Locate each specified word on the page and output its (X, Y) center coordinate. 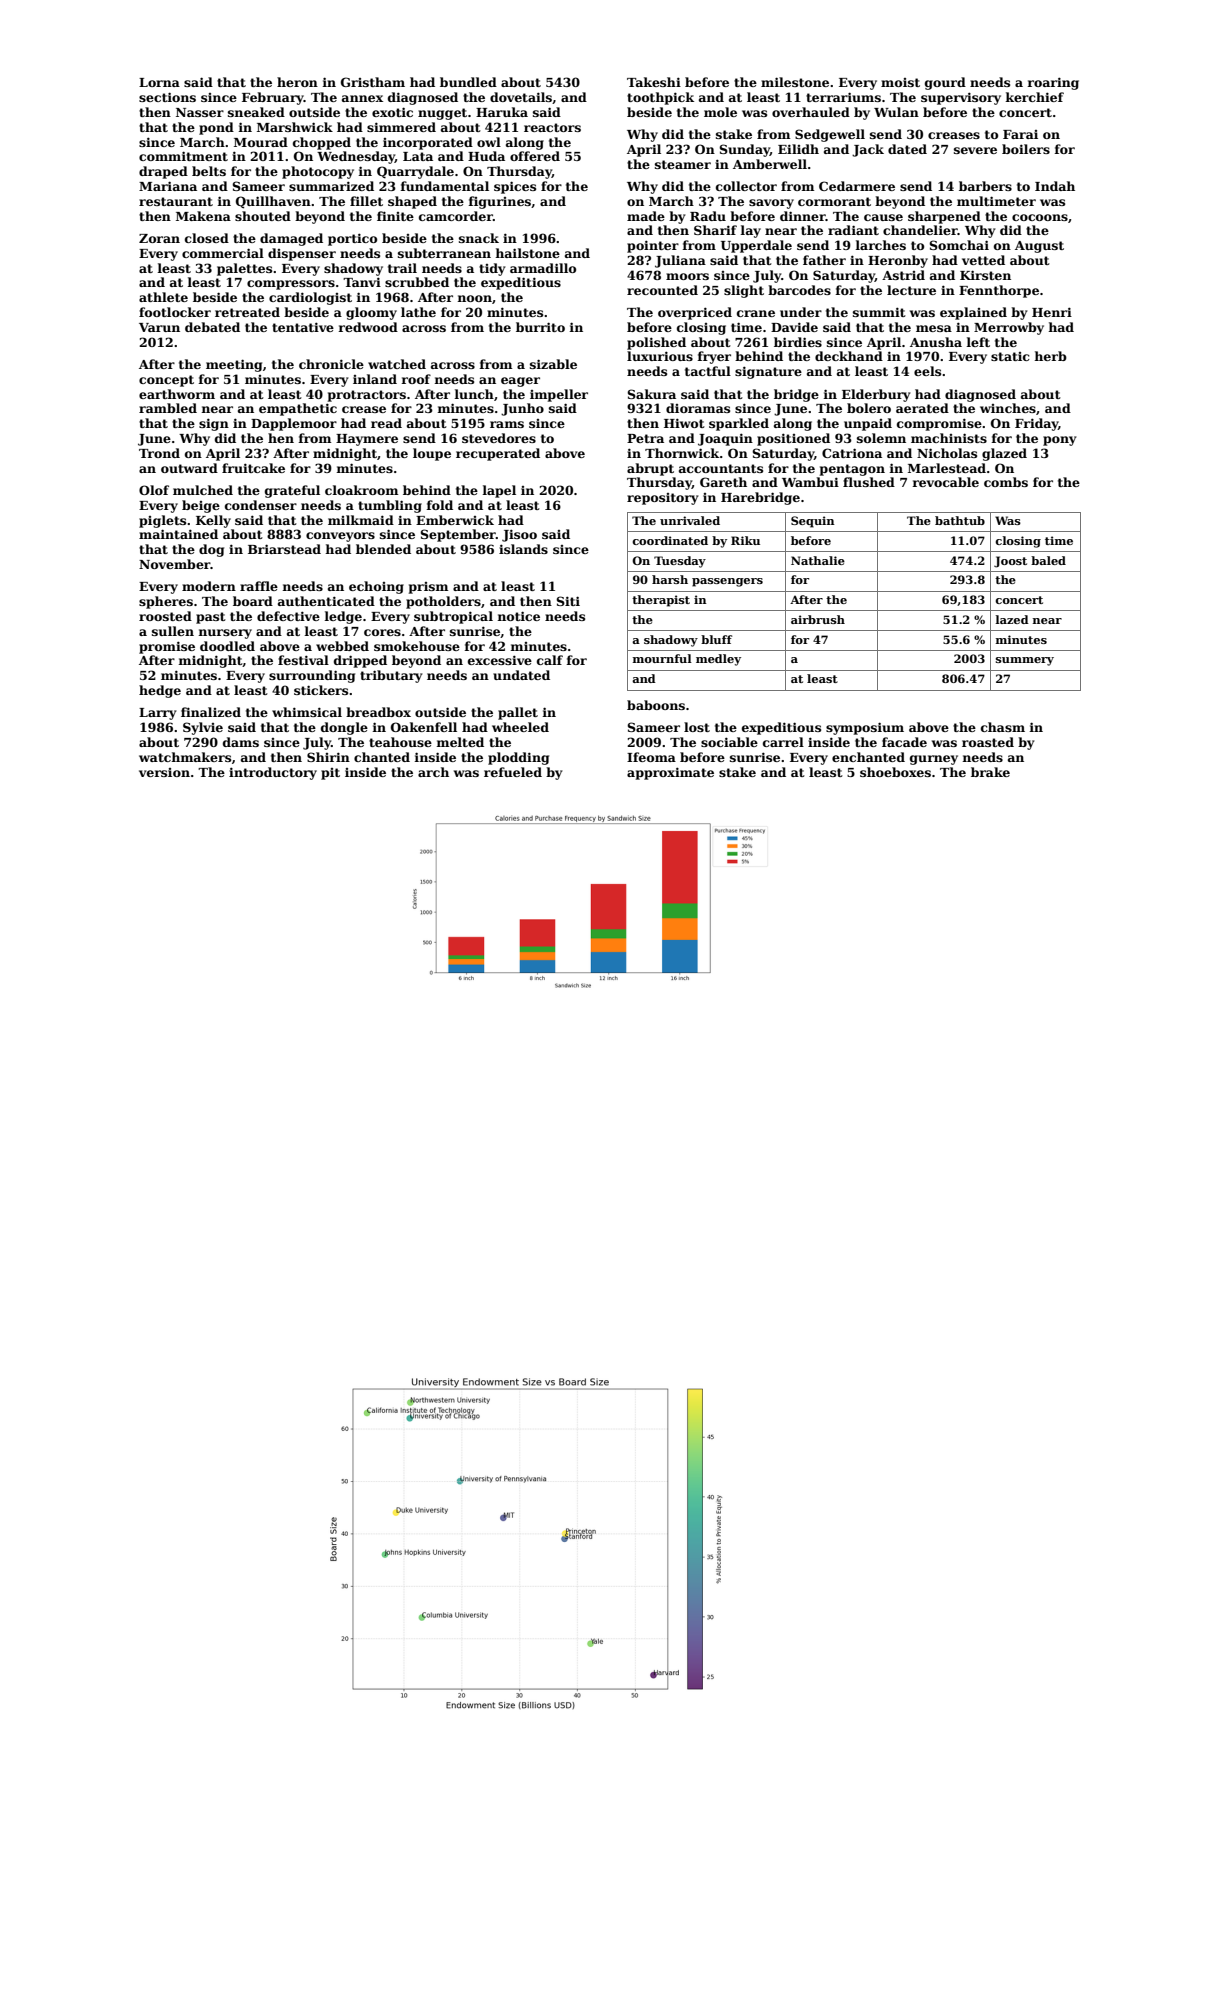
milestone (795, 82)
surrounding (312, 676)
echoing (376, 587)
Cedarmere (857, 186)
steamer (683, 164)
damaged (291, 239)
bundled (468, 82)
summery (1025, 661)
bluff (716, 639)
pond (216, 128)
